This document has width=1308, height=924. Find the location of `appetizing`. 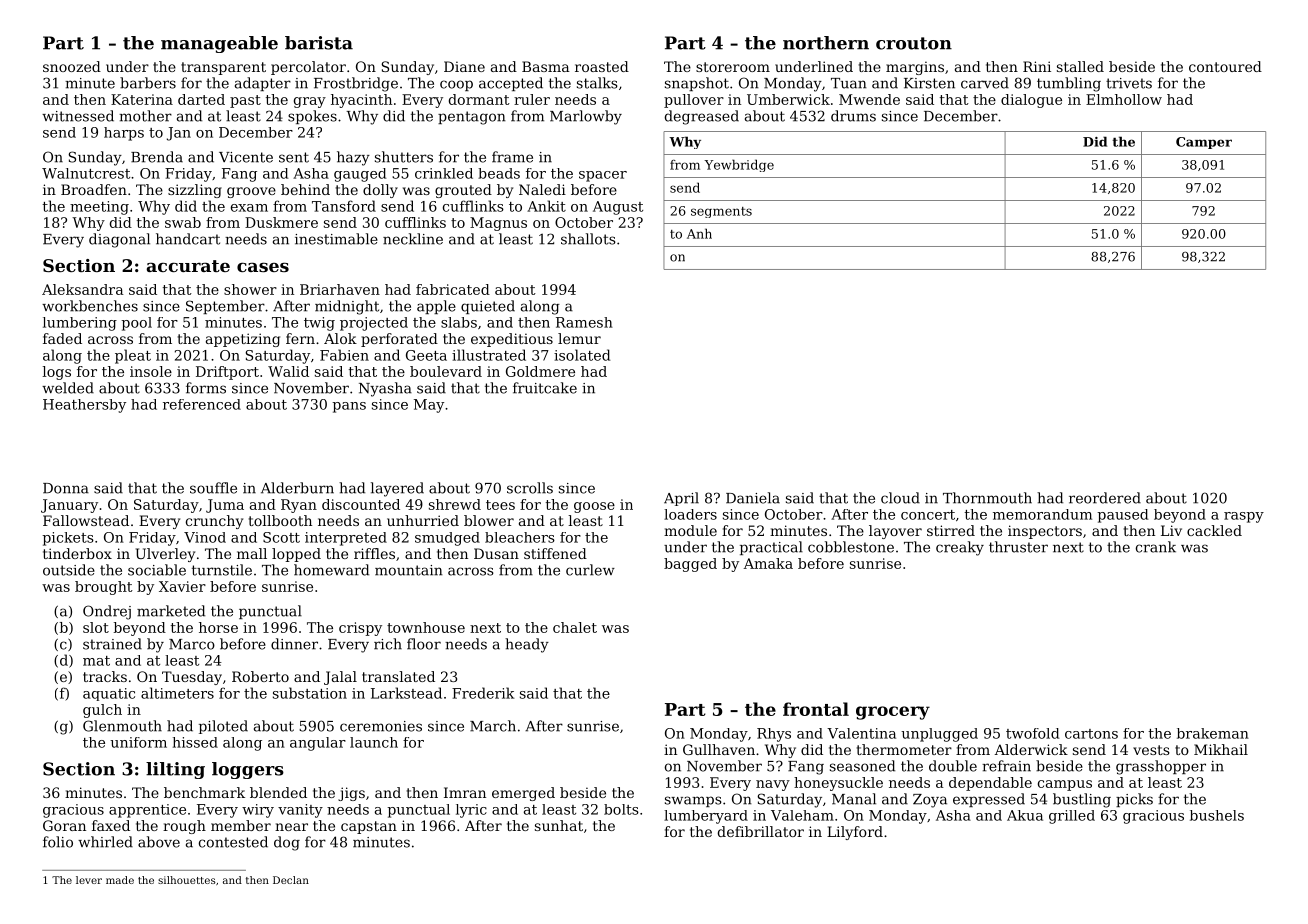

appetizing is located at coordinates (243, 340).
